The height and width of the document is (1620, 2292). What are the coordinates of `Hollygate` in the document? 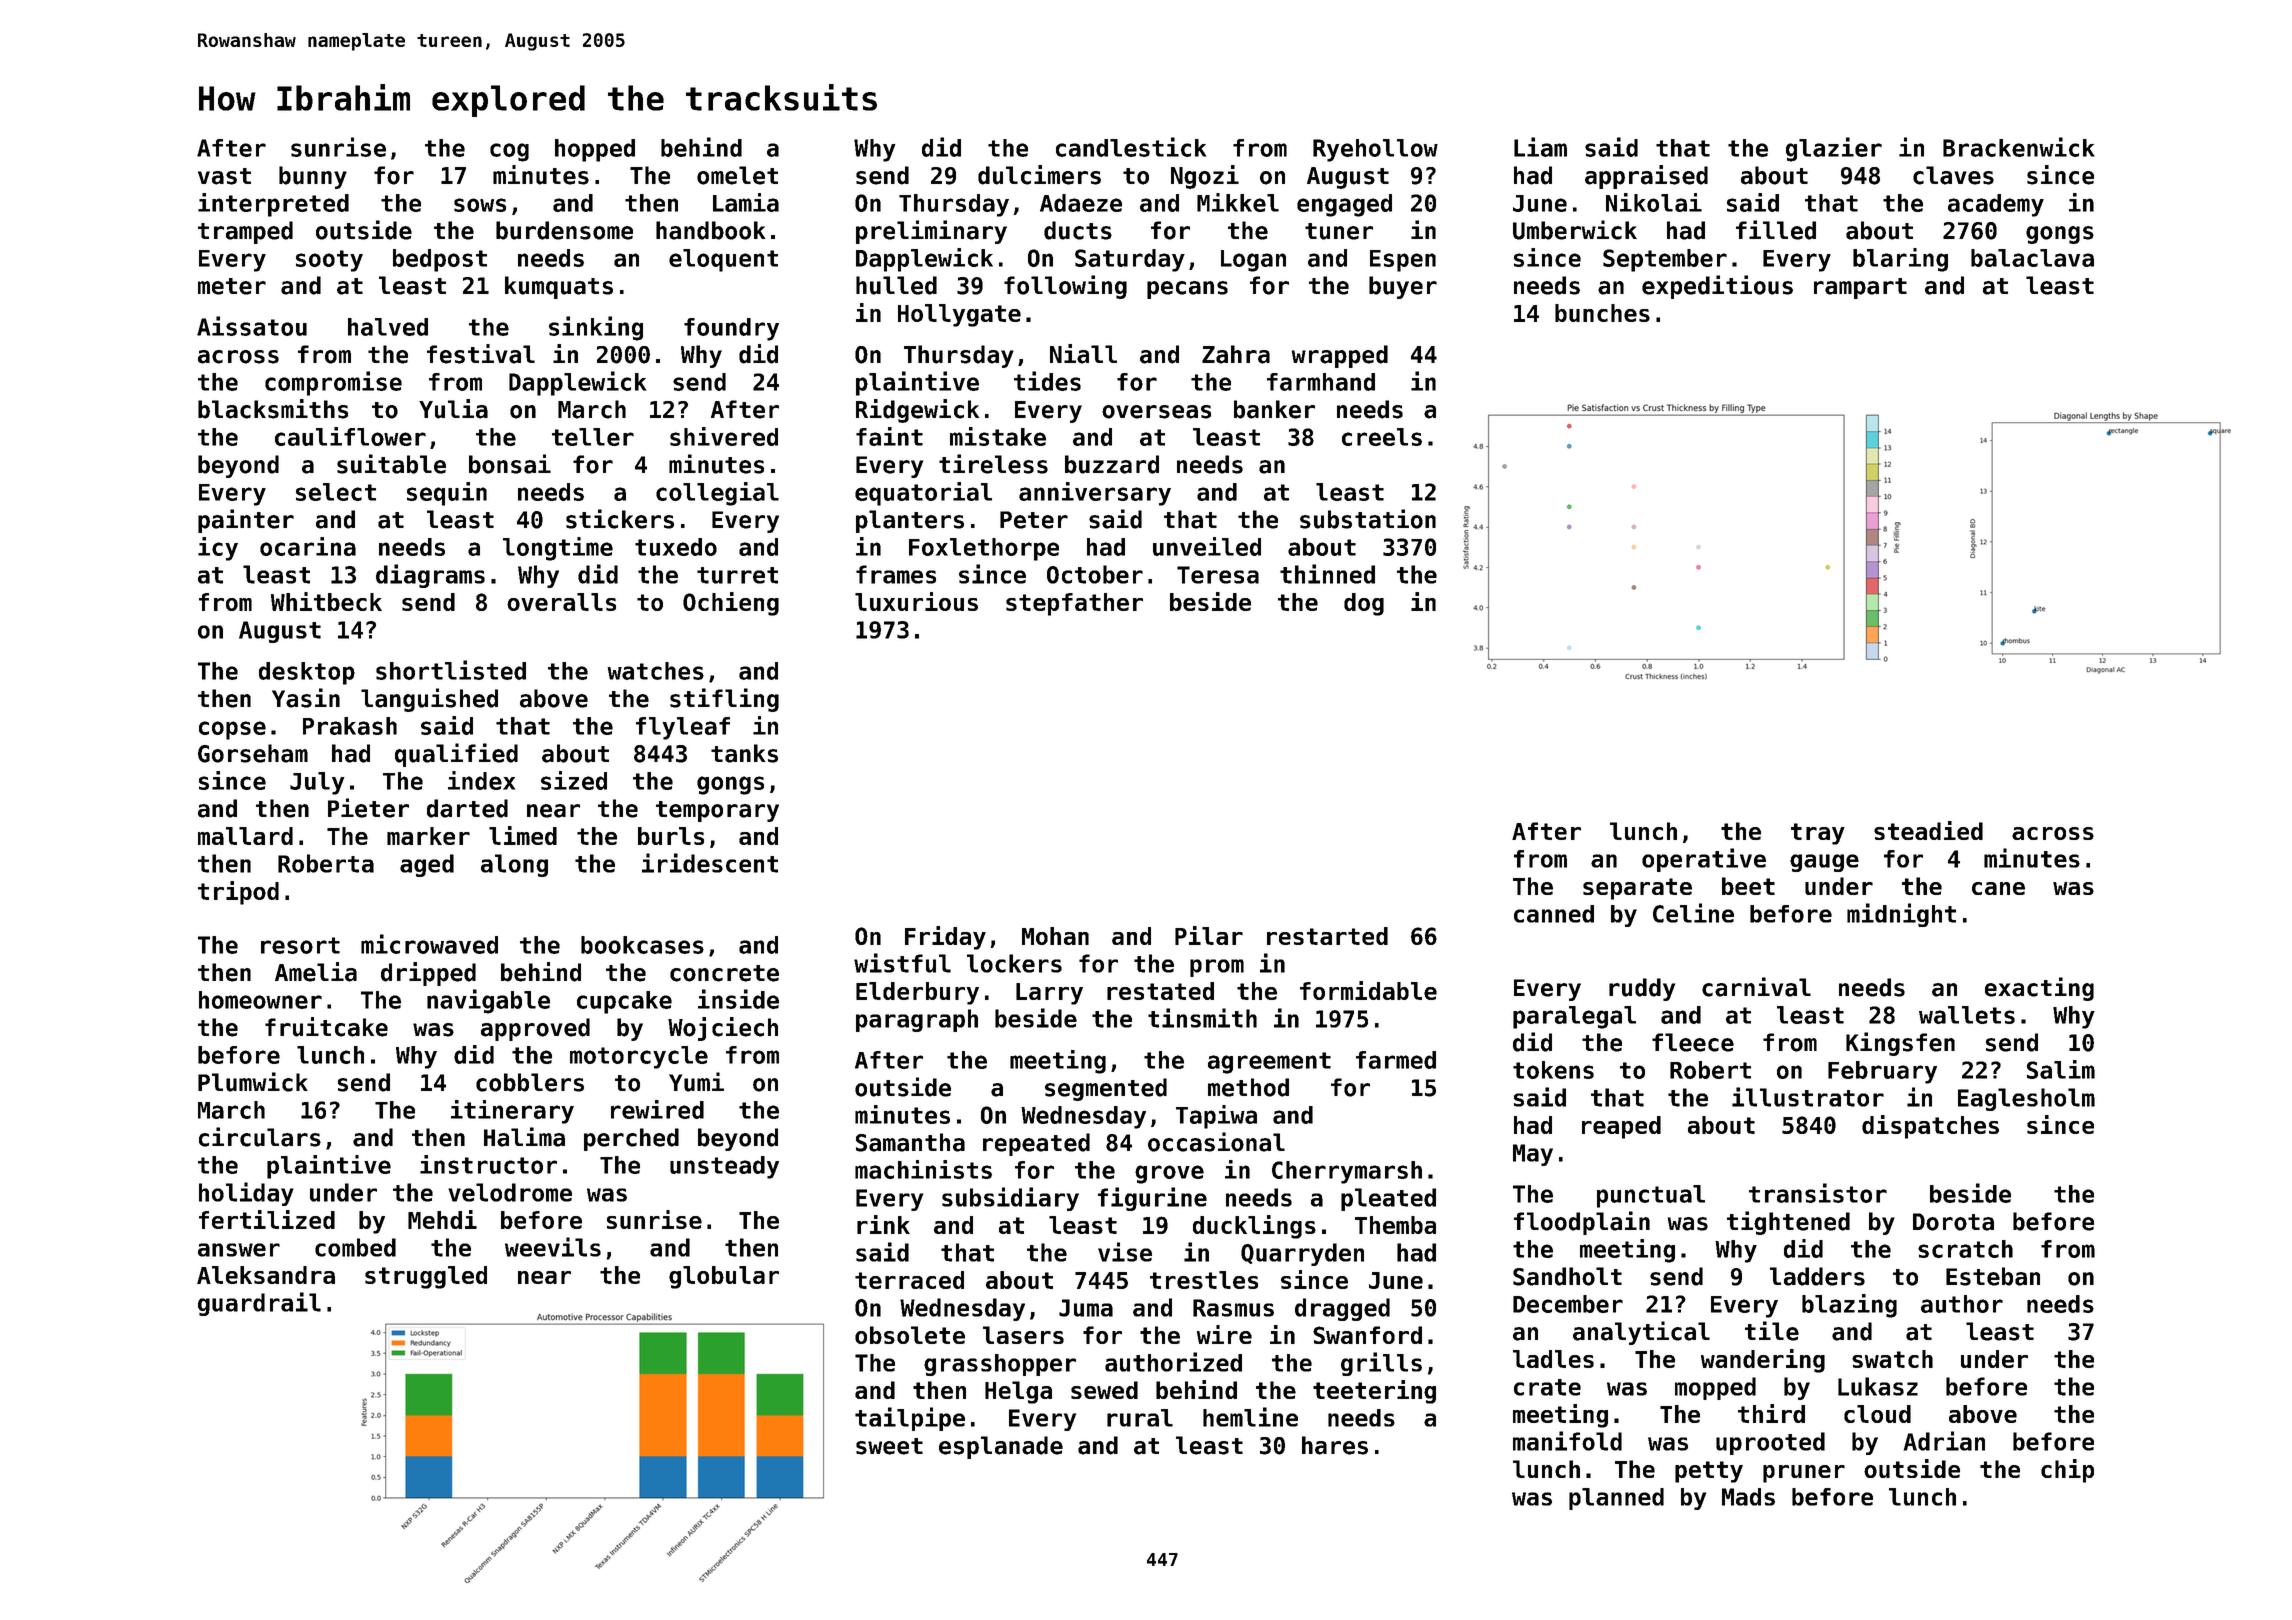 It's located at (959, 315).
